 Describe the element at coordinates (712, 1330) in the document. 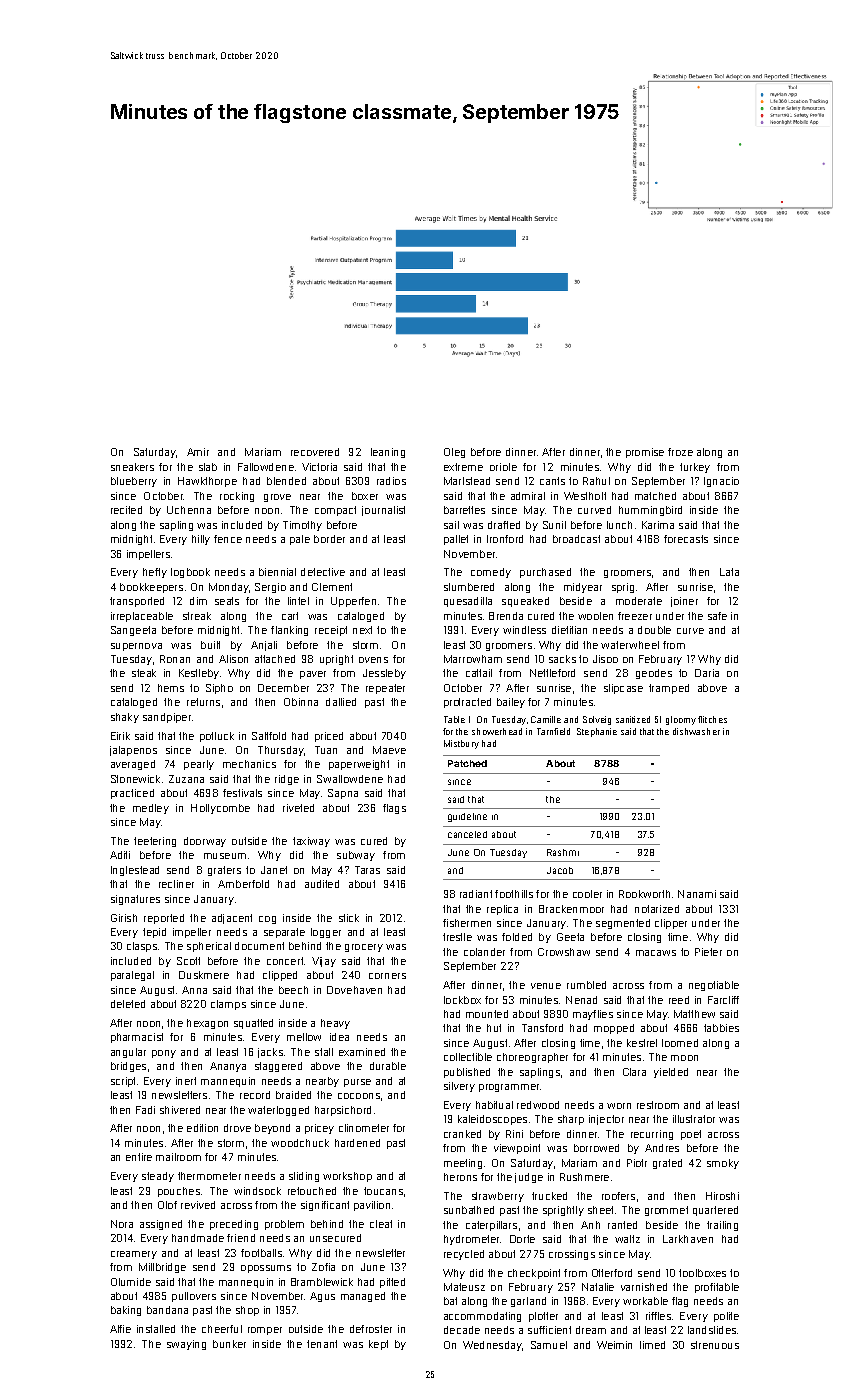

I see `landslides` at that location.
